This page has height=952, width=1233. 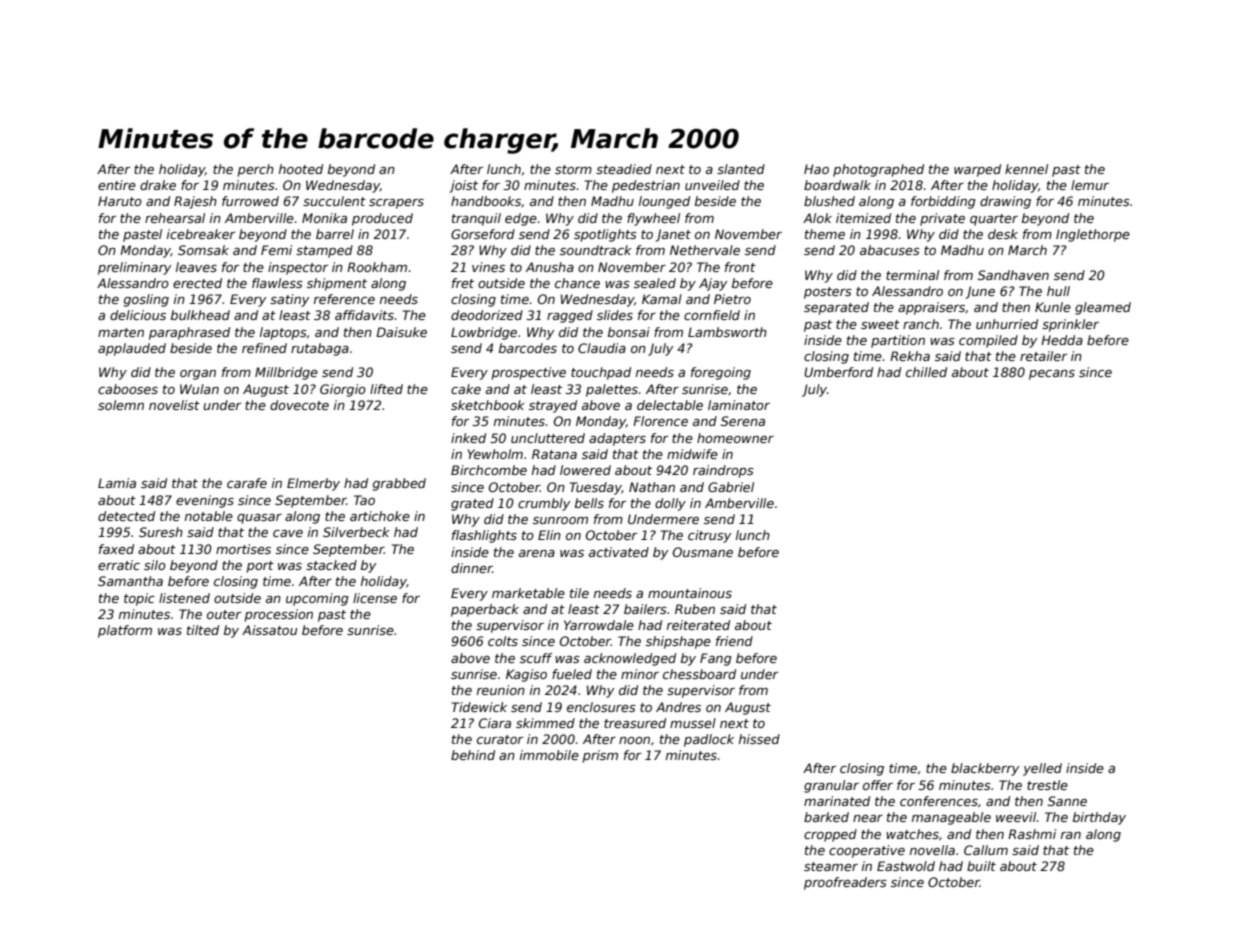 I want to click on Sandhaven, so click(x=1013, y=275).
